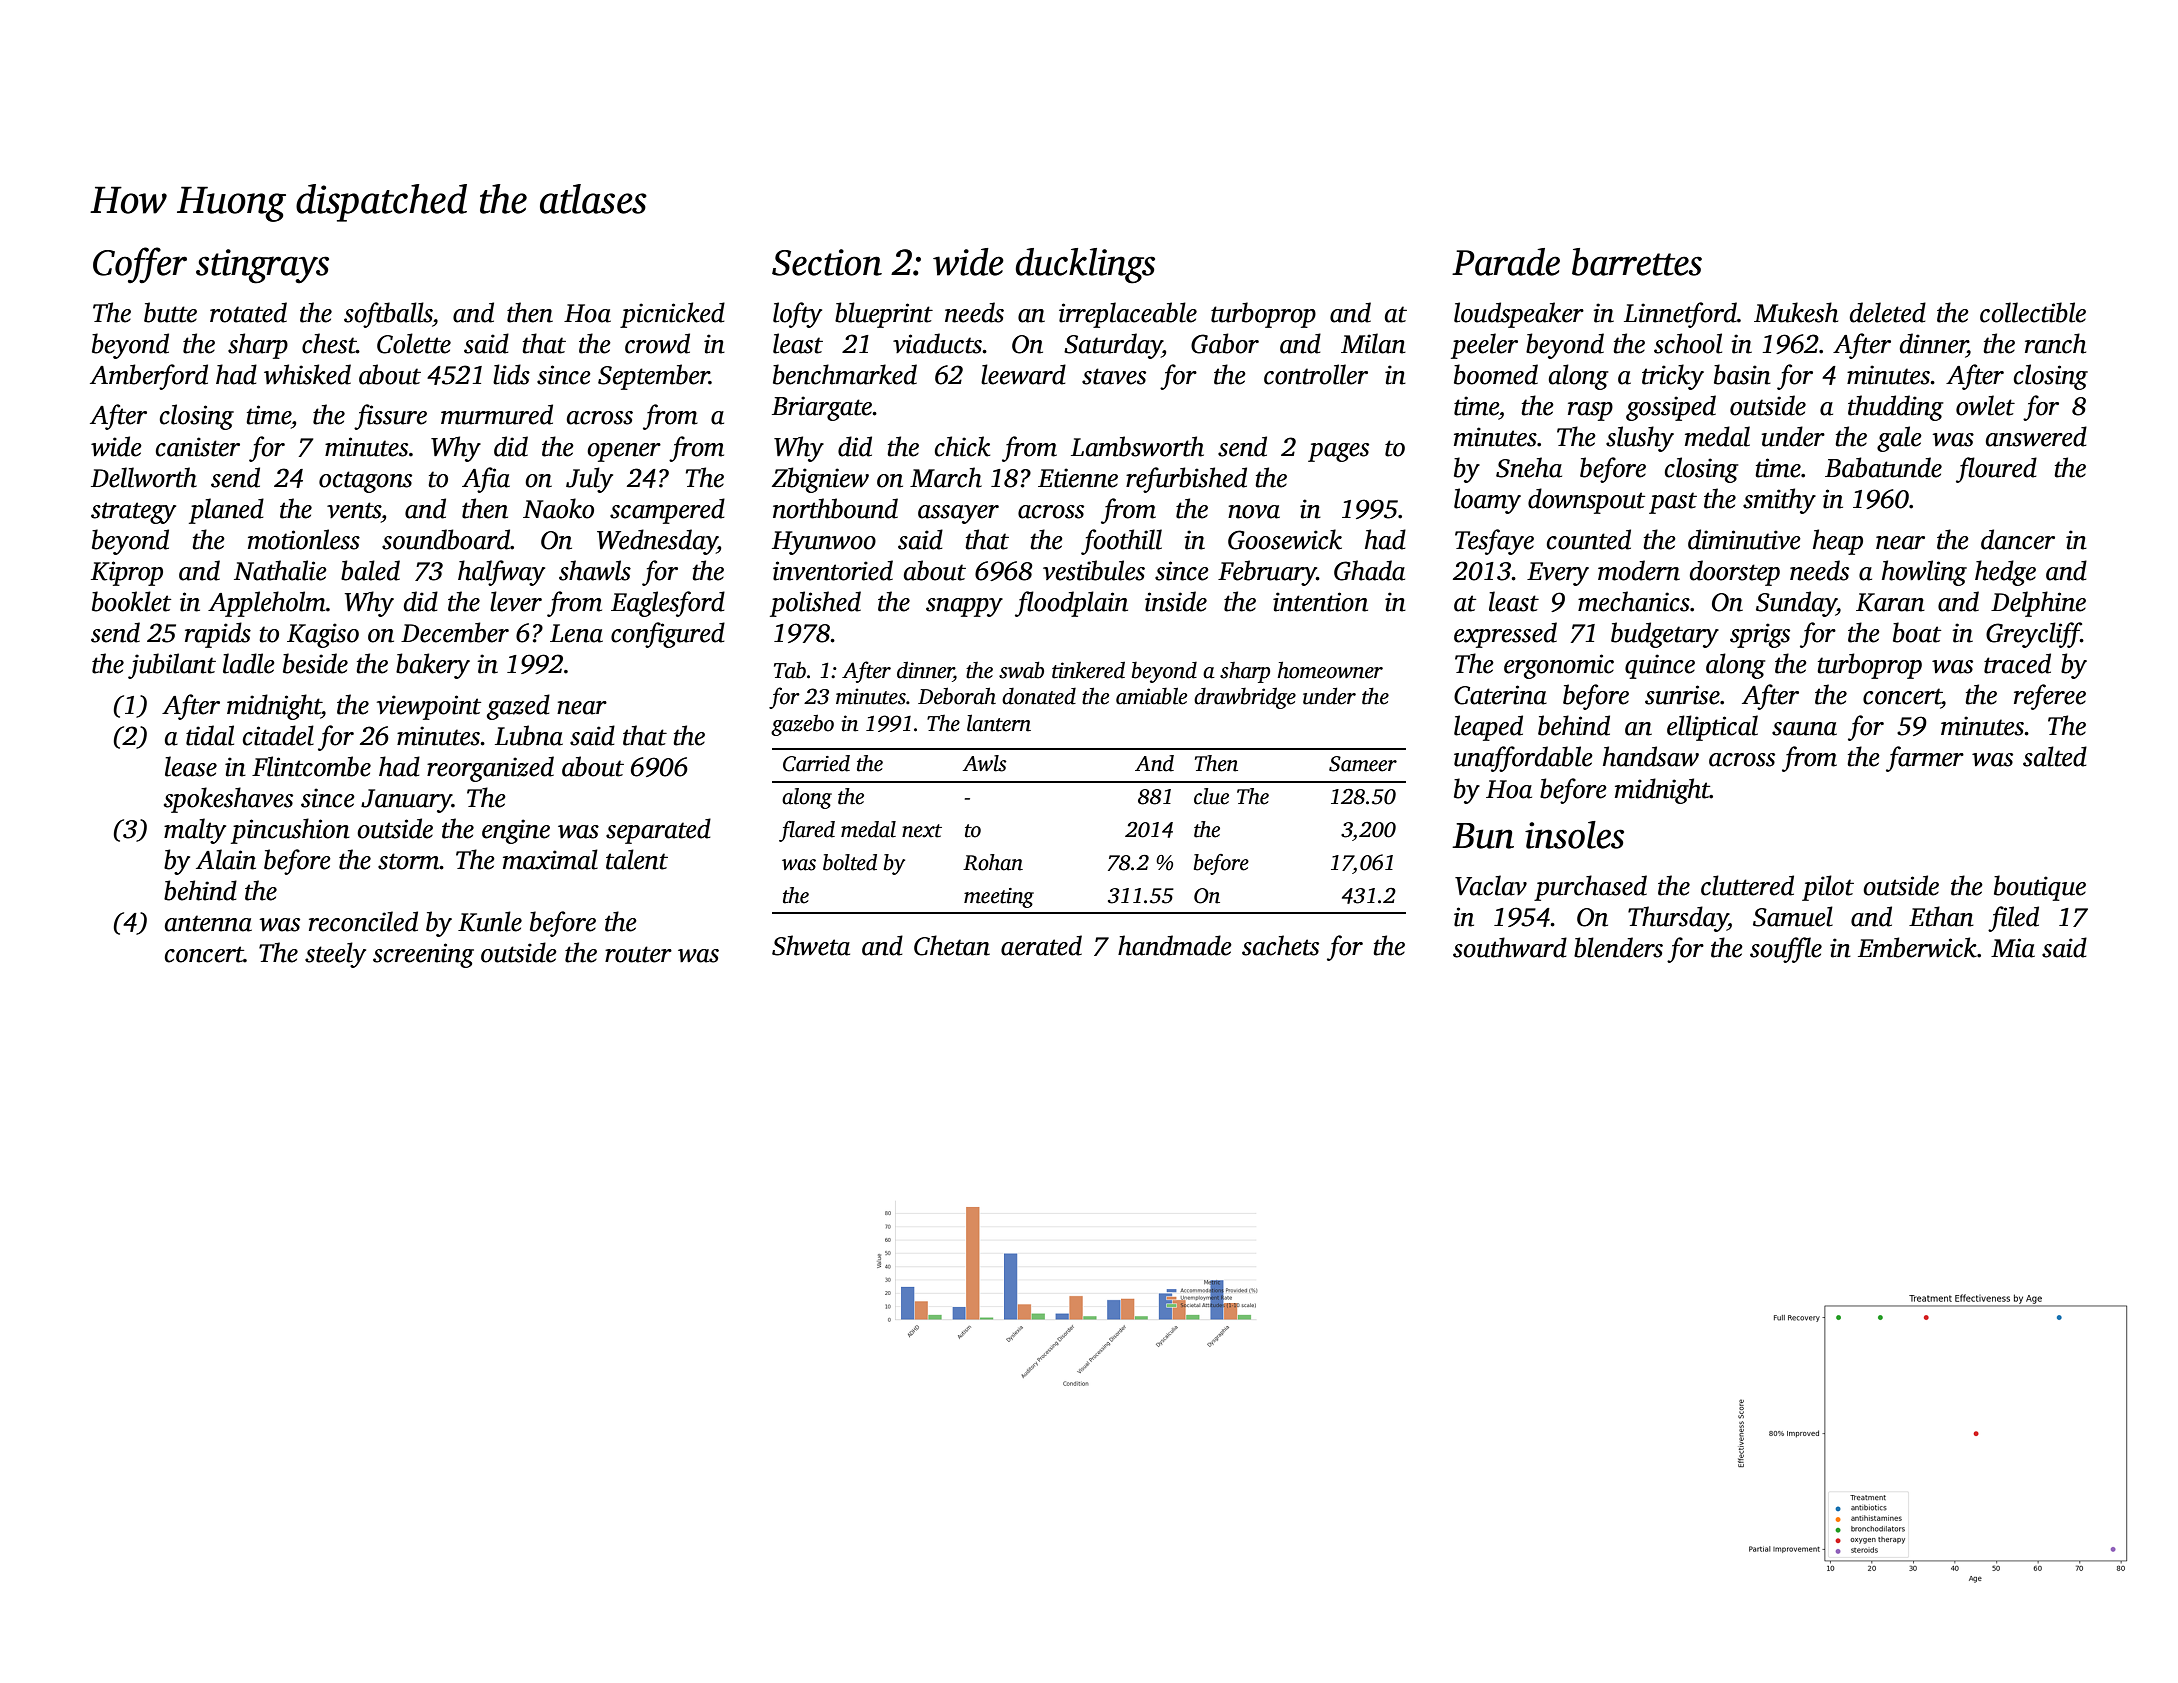 Image resolution: width=2178 pixels, height=1683 pixels. I want to click on Milan, so click(1373, 343).
